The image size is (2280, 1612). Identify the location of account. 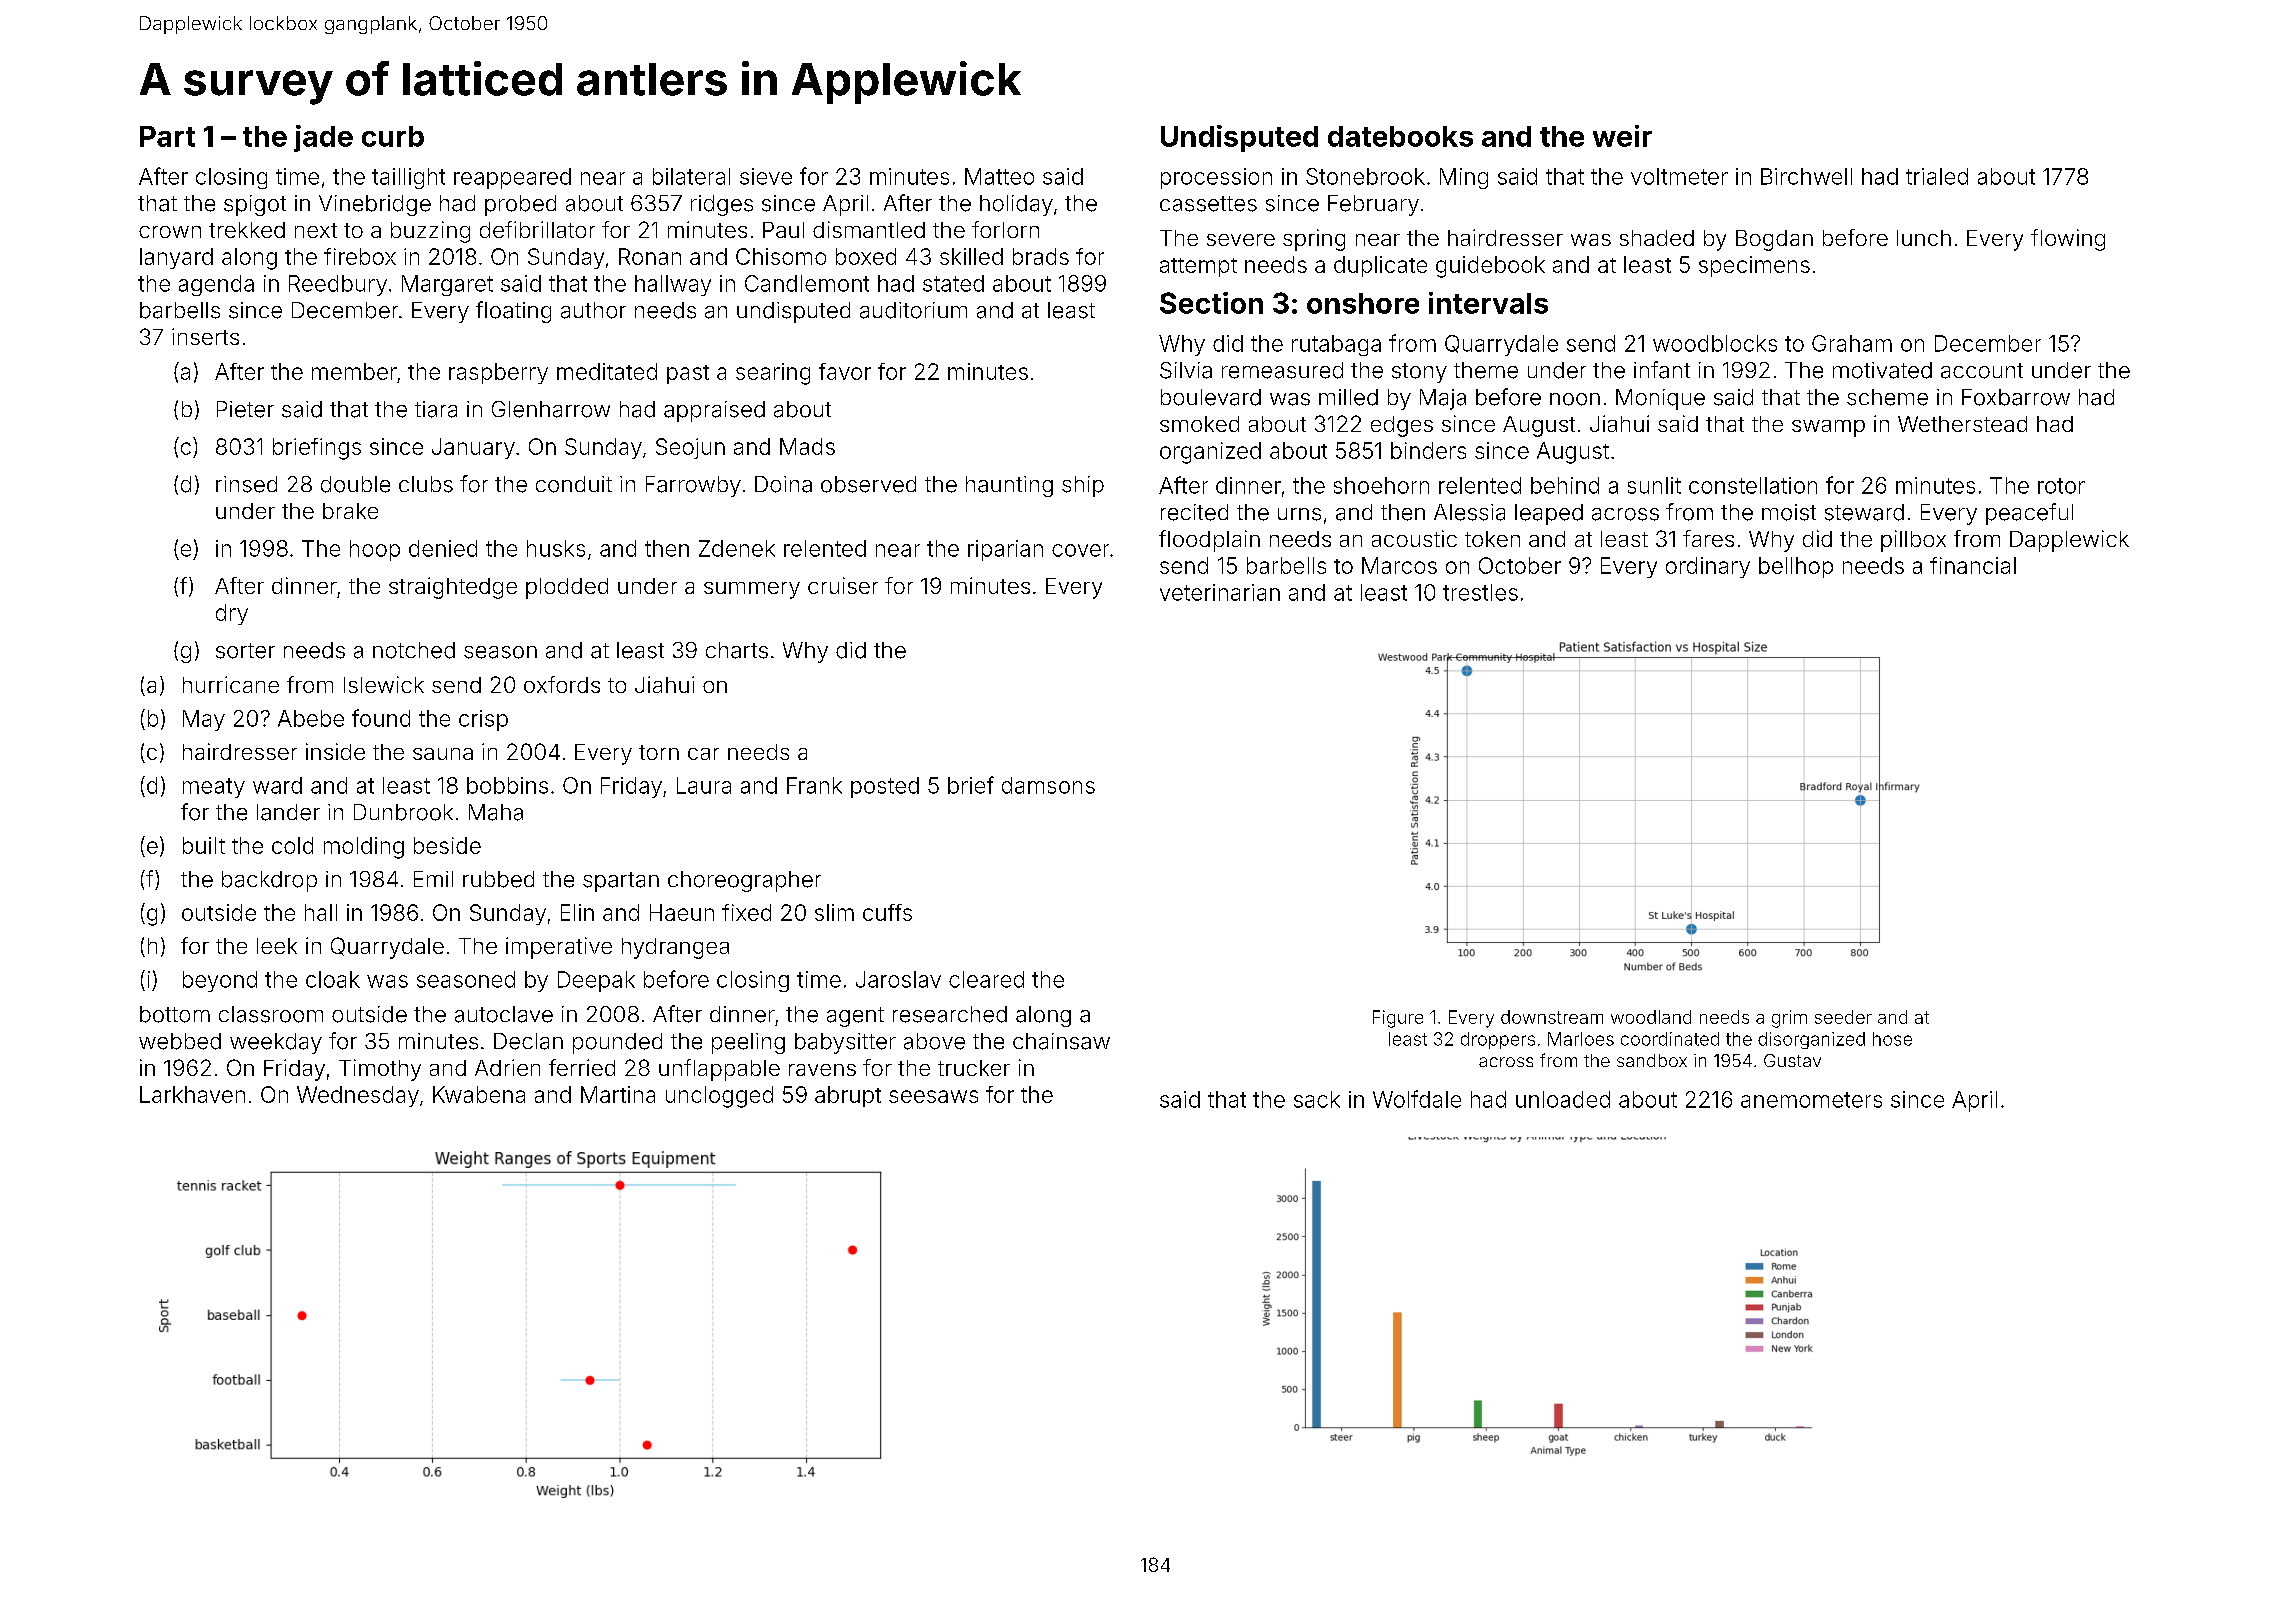
(1982, 371).
